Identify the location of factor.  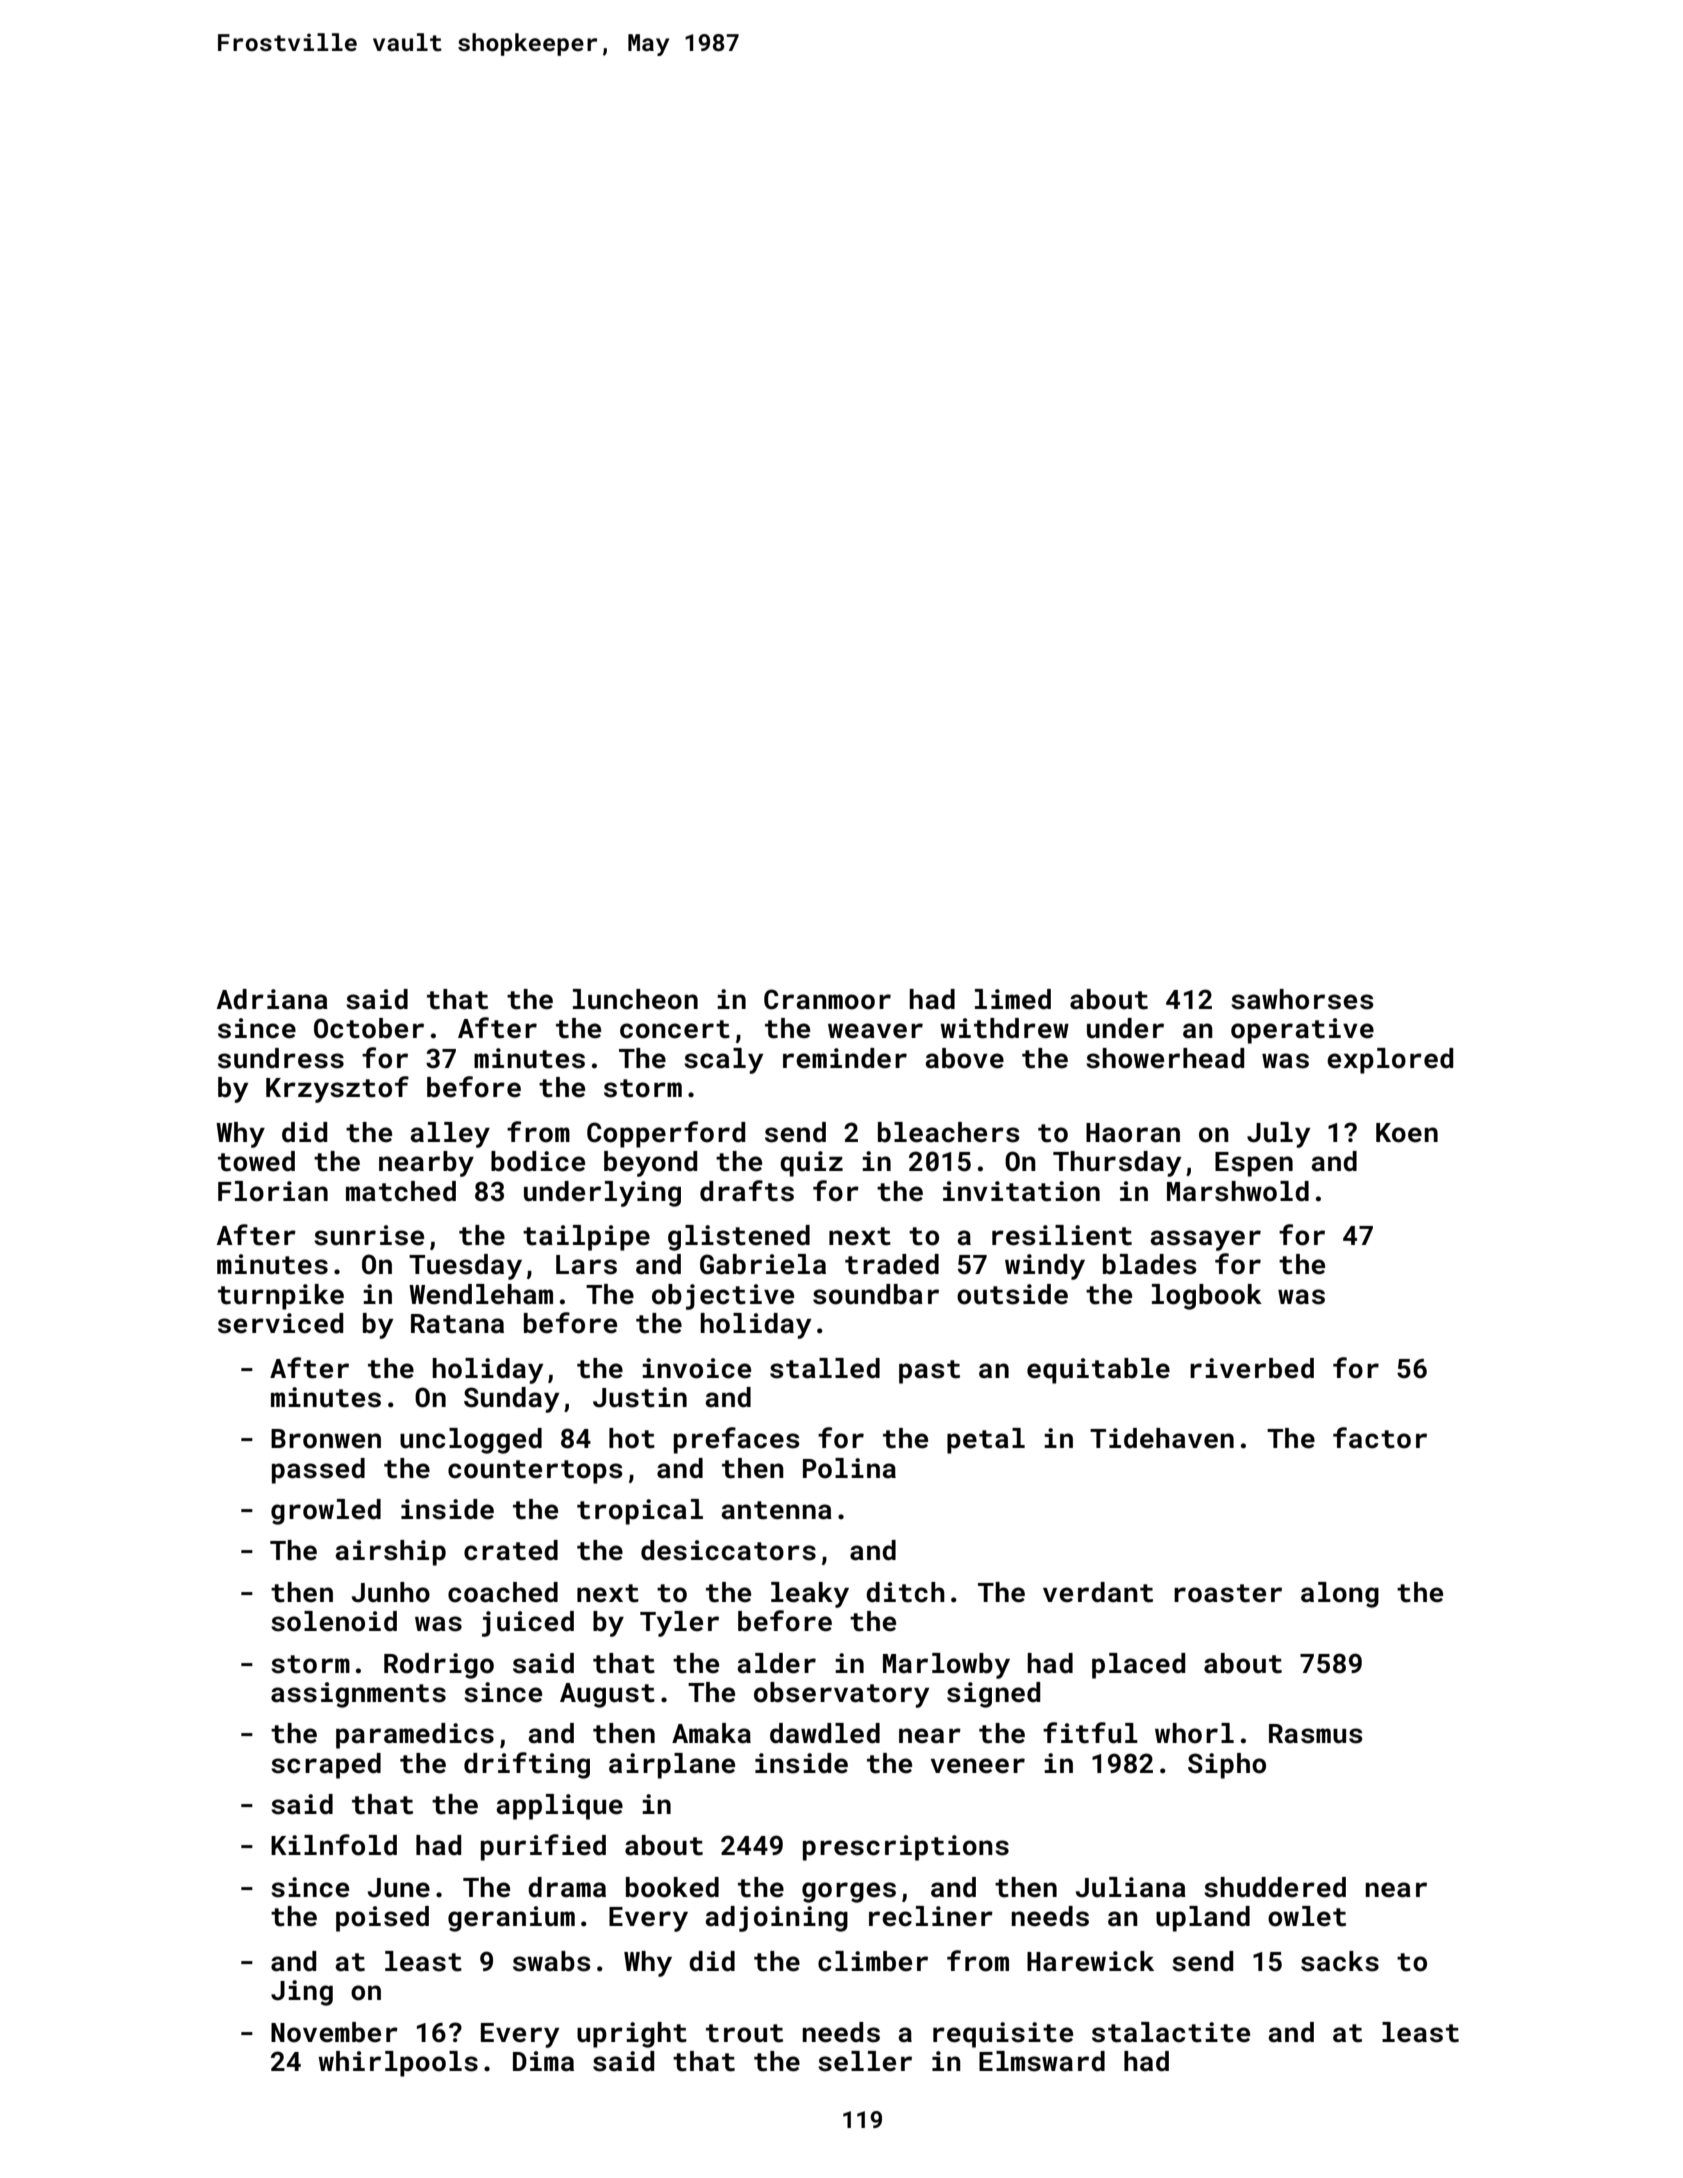
(1380, 1438).
